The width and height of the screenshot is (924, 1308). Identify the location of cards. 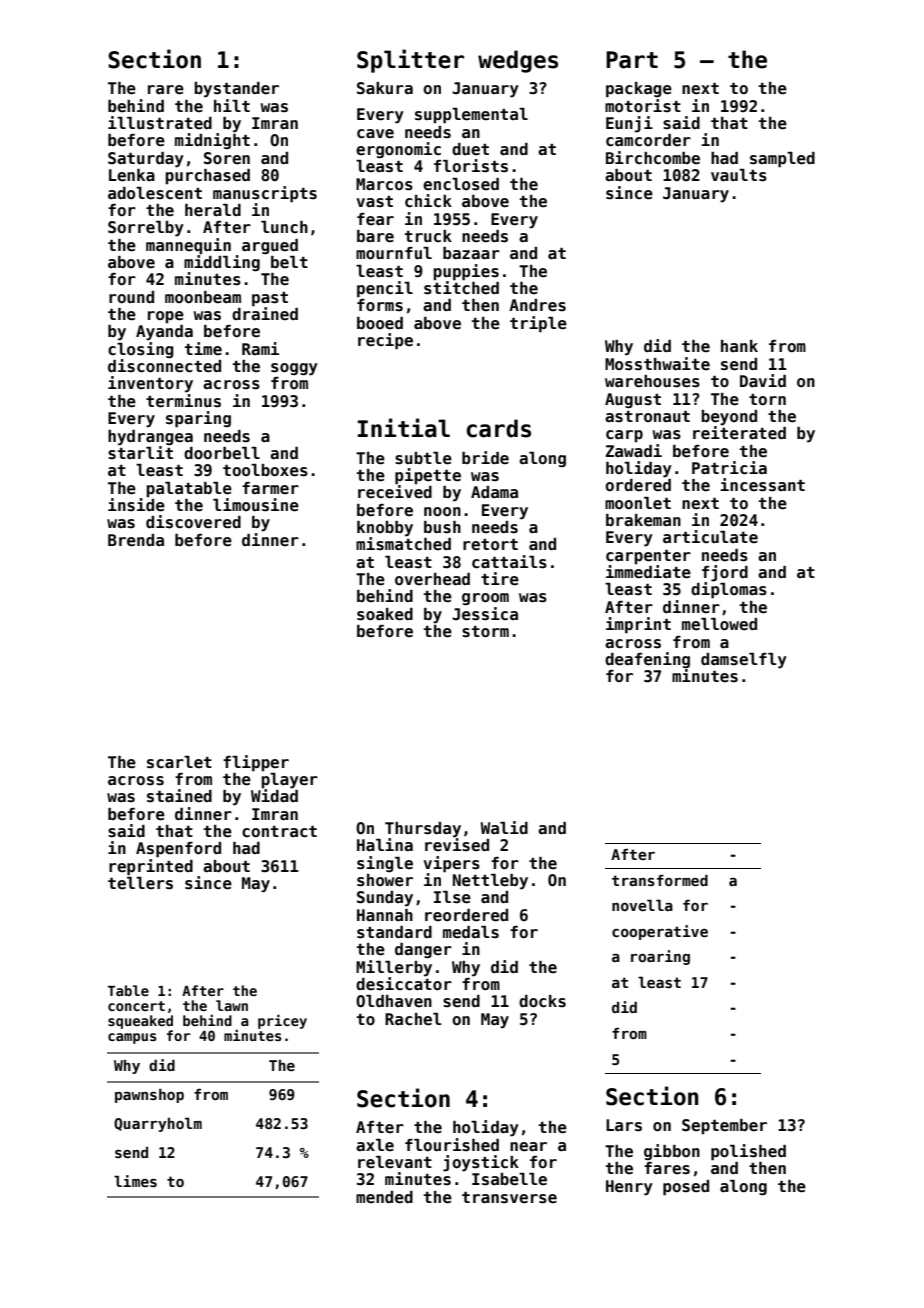
(499, 428).
